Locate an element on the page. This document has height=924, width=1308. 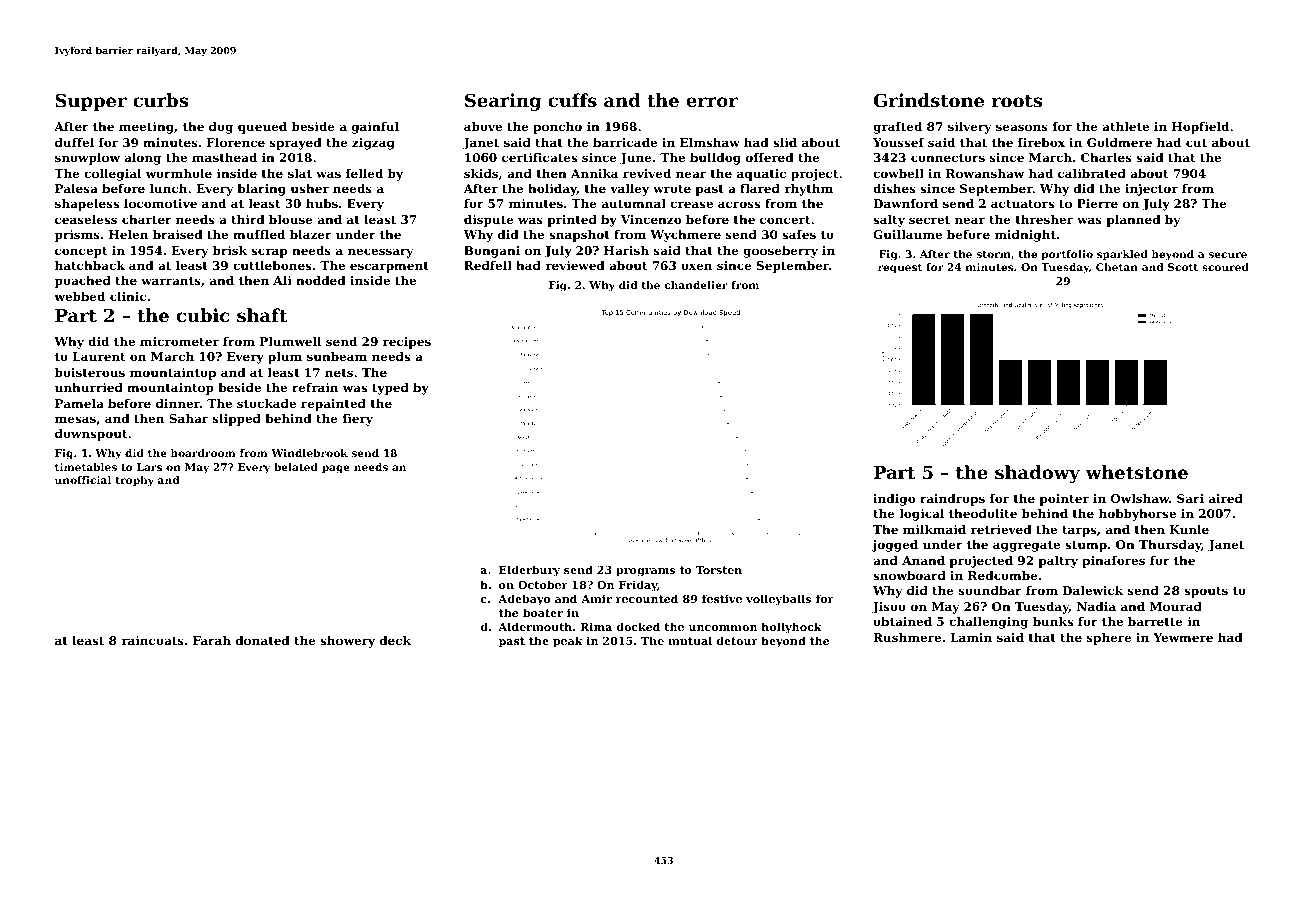
chandelier is located at coordinates (696, 285).
